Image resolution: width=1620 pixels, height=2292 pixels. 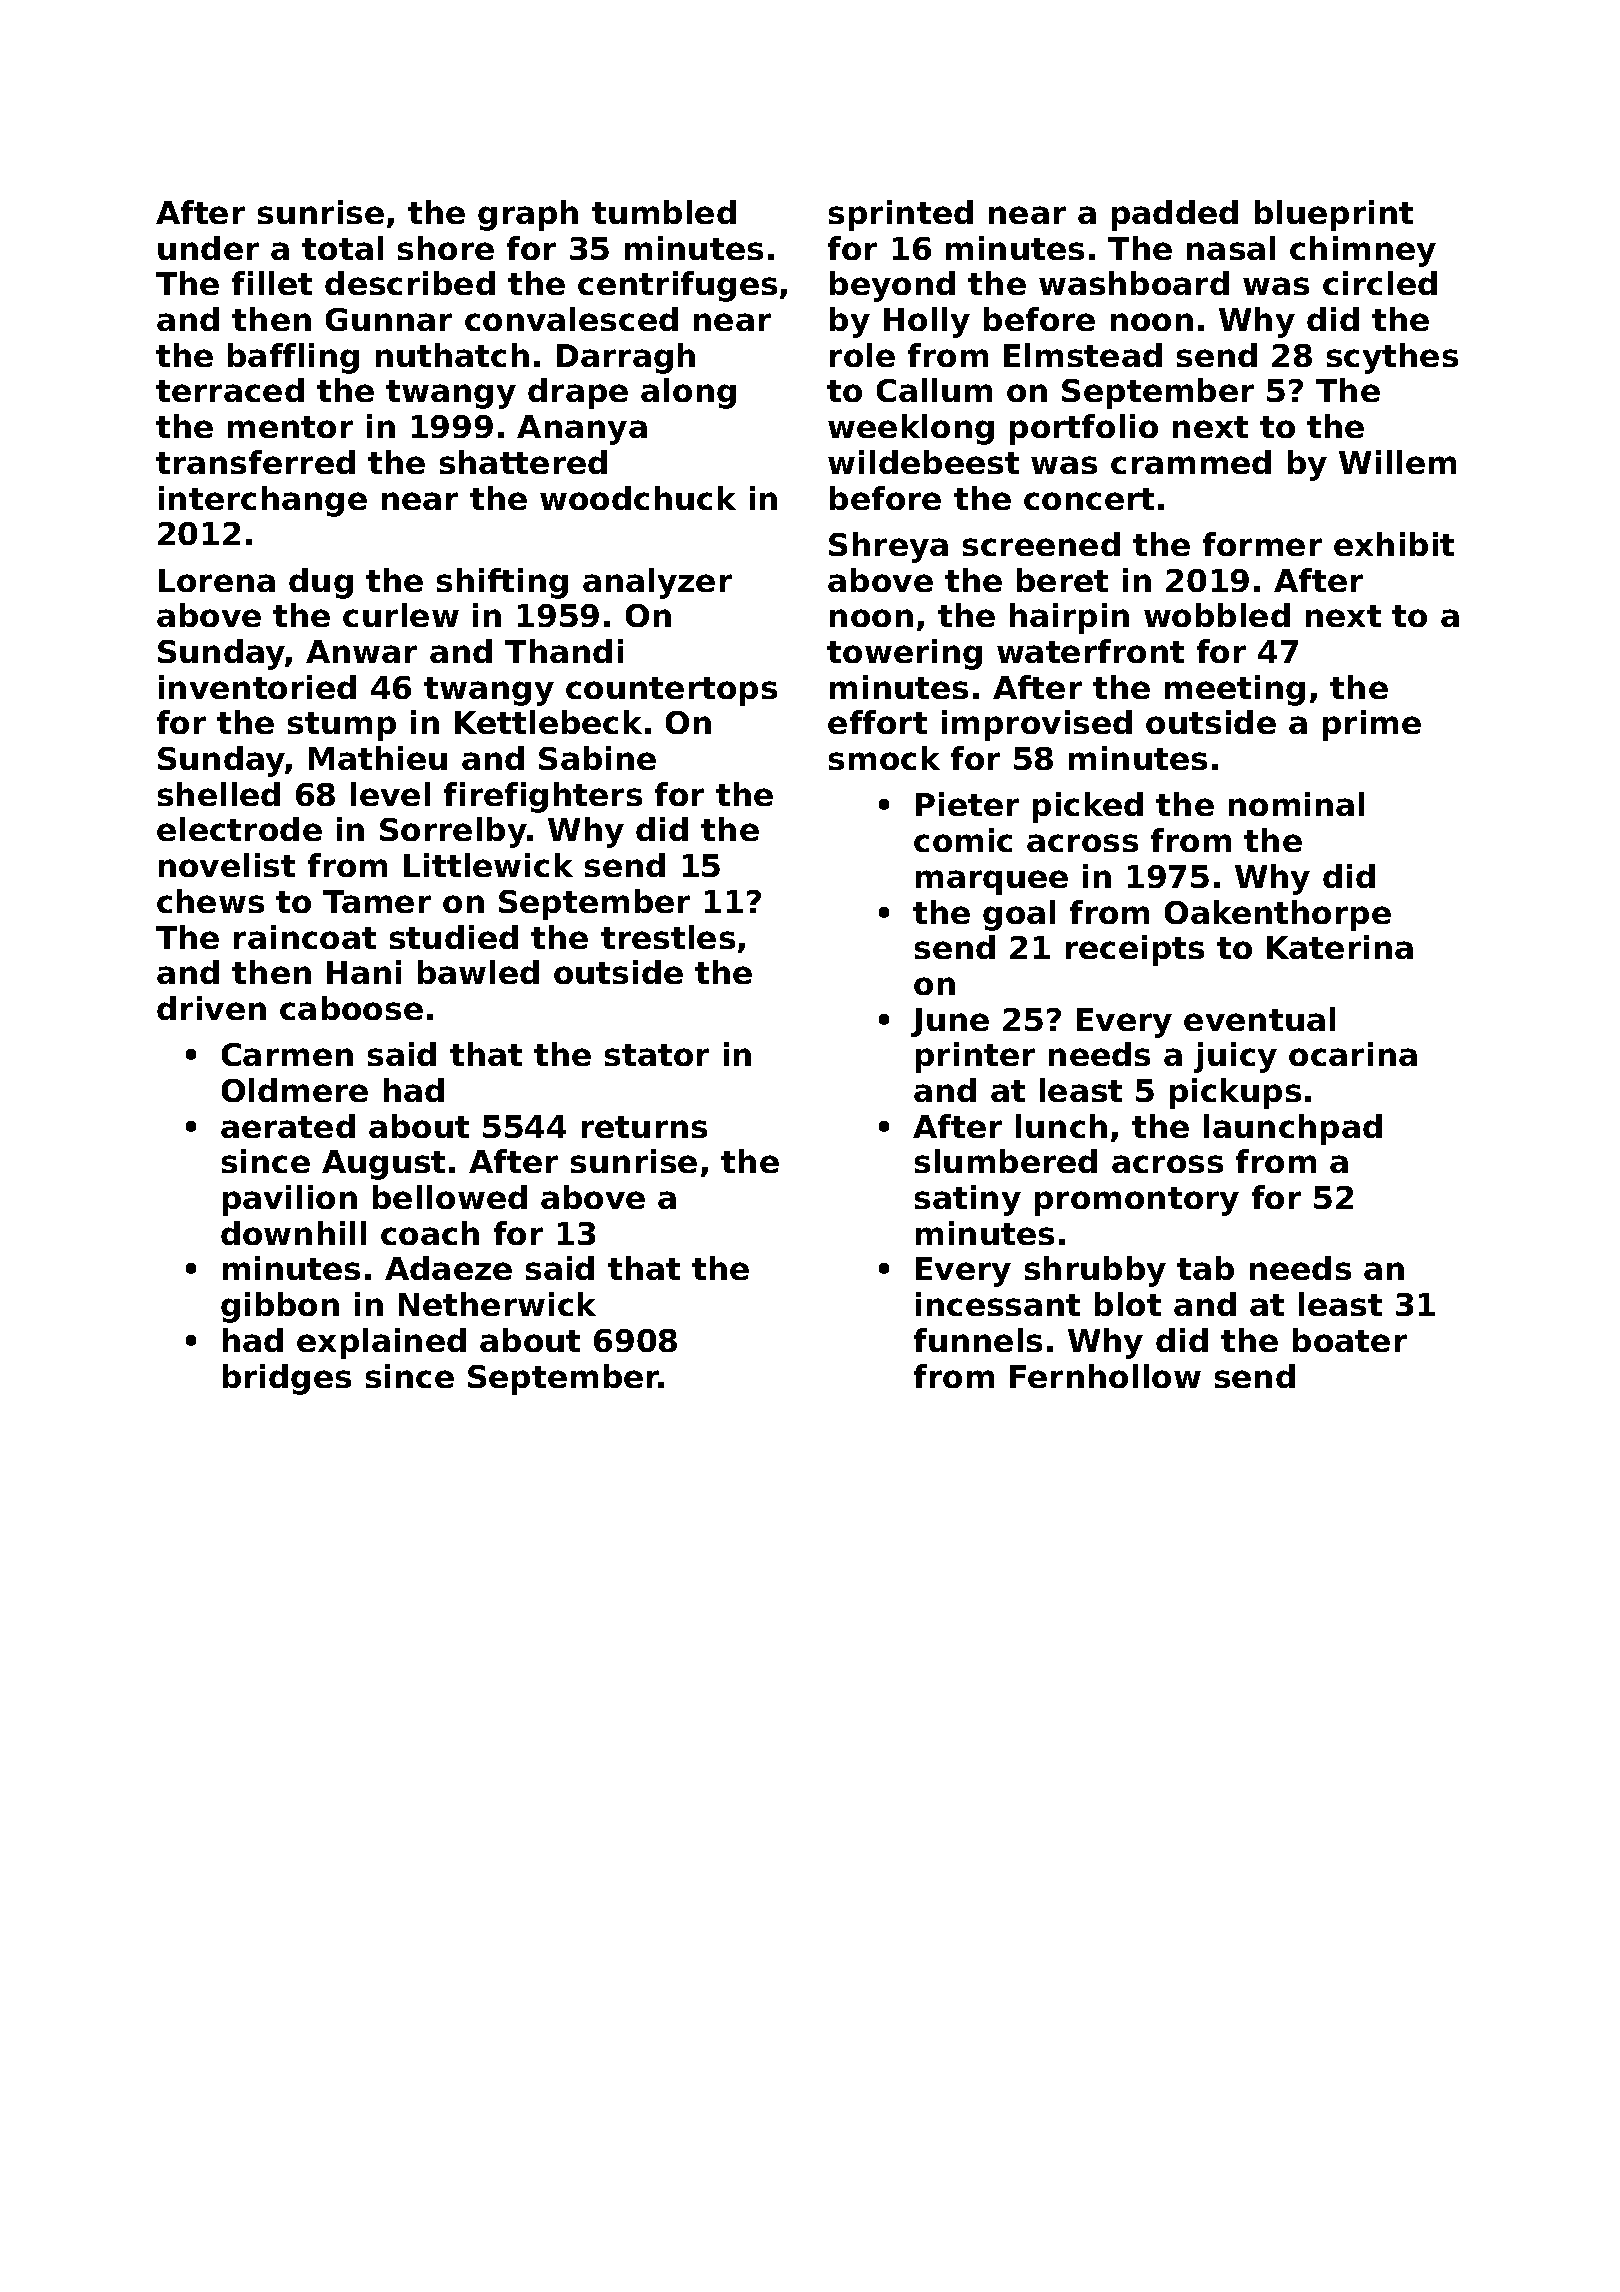 What do you see at coordinates (1340, 947) in the screenshot?
I see `Katerina` at bounding box center [1340, 947].
